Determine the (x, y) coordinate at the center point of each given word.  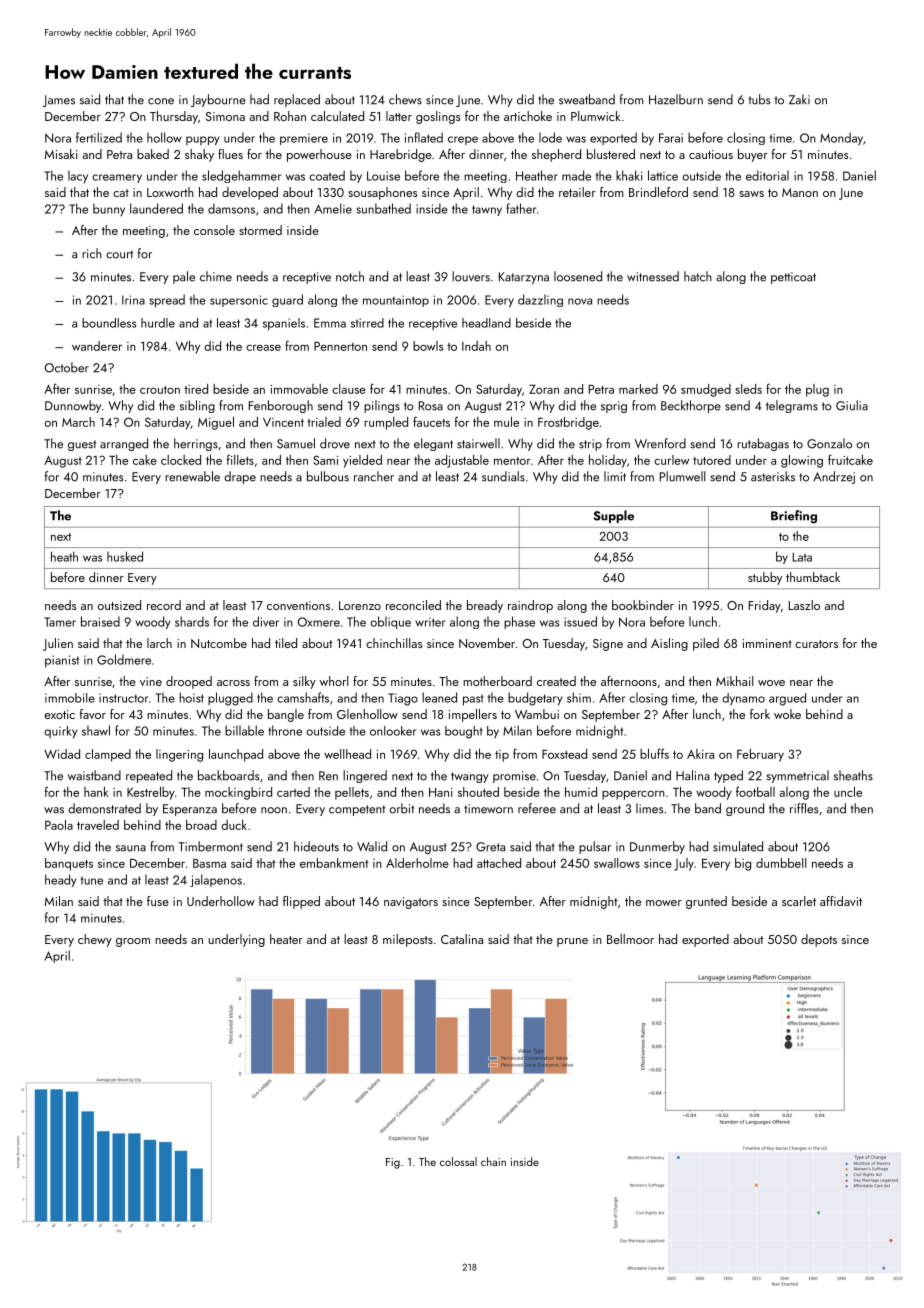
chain (493, 1161)
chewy (95, 940)
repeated (149, 776)
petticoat (793, 278)
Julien (58, 644)
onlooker (393, 731)
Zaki (799, 99)
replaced (297, 100)
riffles (804, 808)
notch (350, 276)
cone (161, 101)
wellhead (347, 754)
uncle (848, 792)
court (119, 254)
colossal (458, 1161)
